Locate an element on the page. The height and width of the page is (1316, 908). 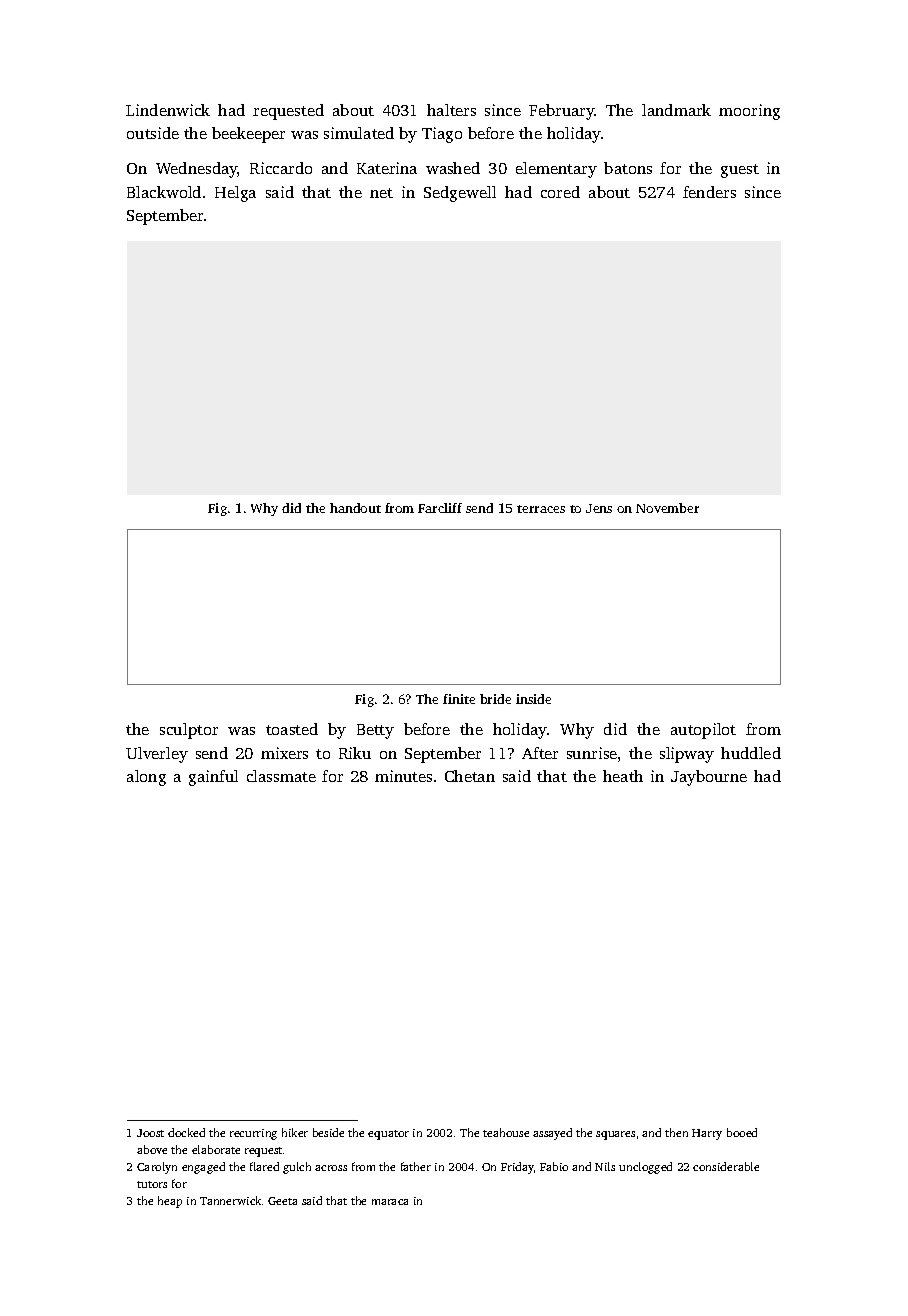
handout is located at coordinates (355, 508).
